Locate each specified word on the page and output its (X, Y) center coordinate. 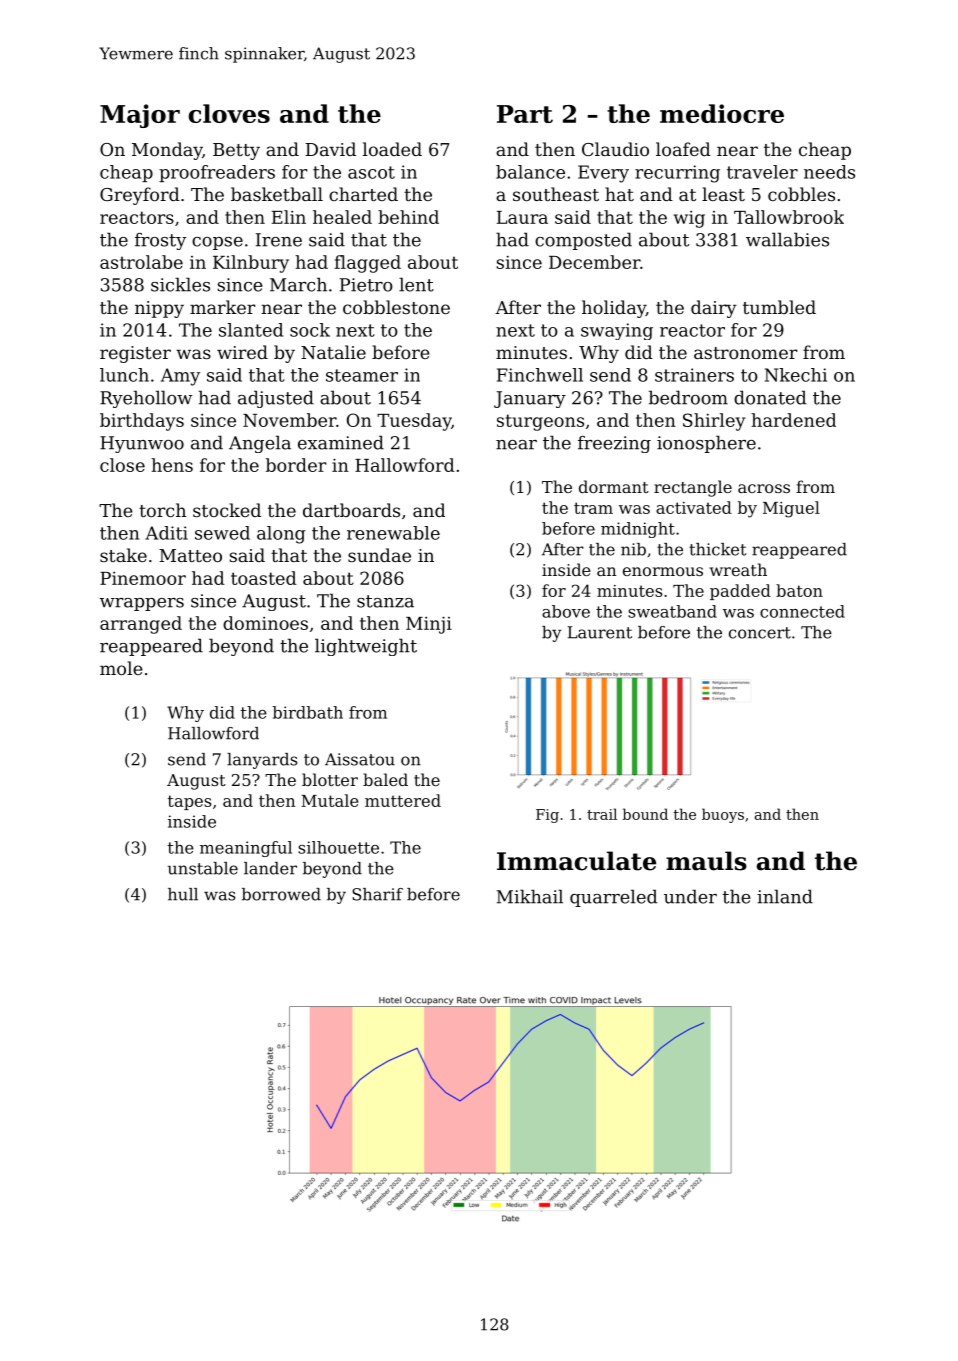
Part (525, 114)
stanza (385, 601)
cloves (229, 113)
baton (799, 590)
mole (121, 668)
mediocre (722, 113)
